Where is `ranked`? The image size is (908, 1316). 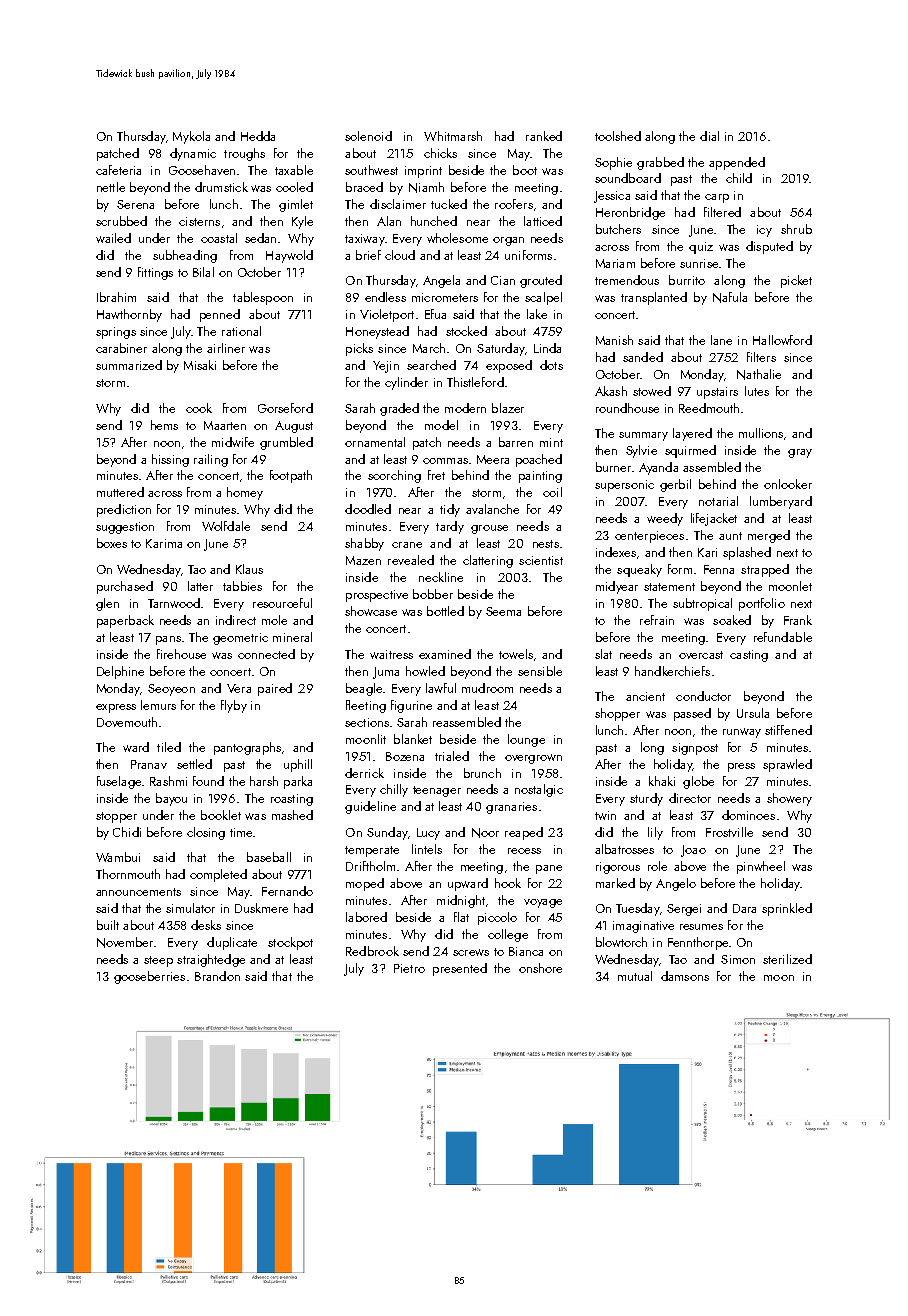 ranked is located at coordinates (544, 136).
